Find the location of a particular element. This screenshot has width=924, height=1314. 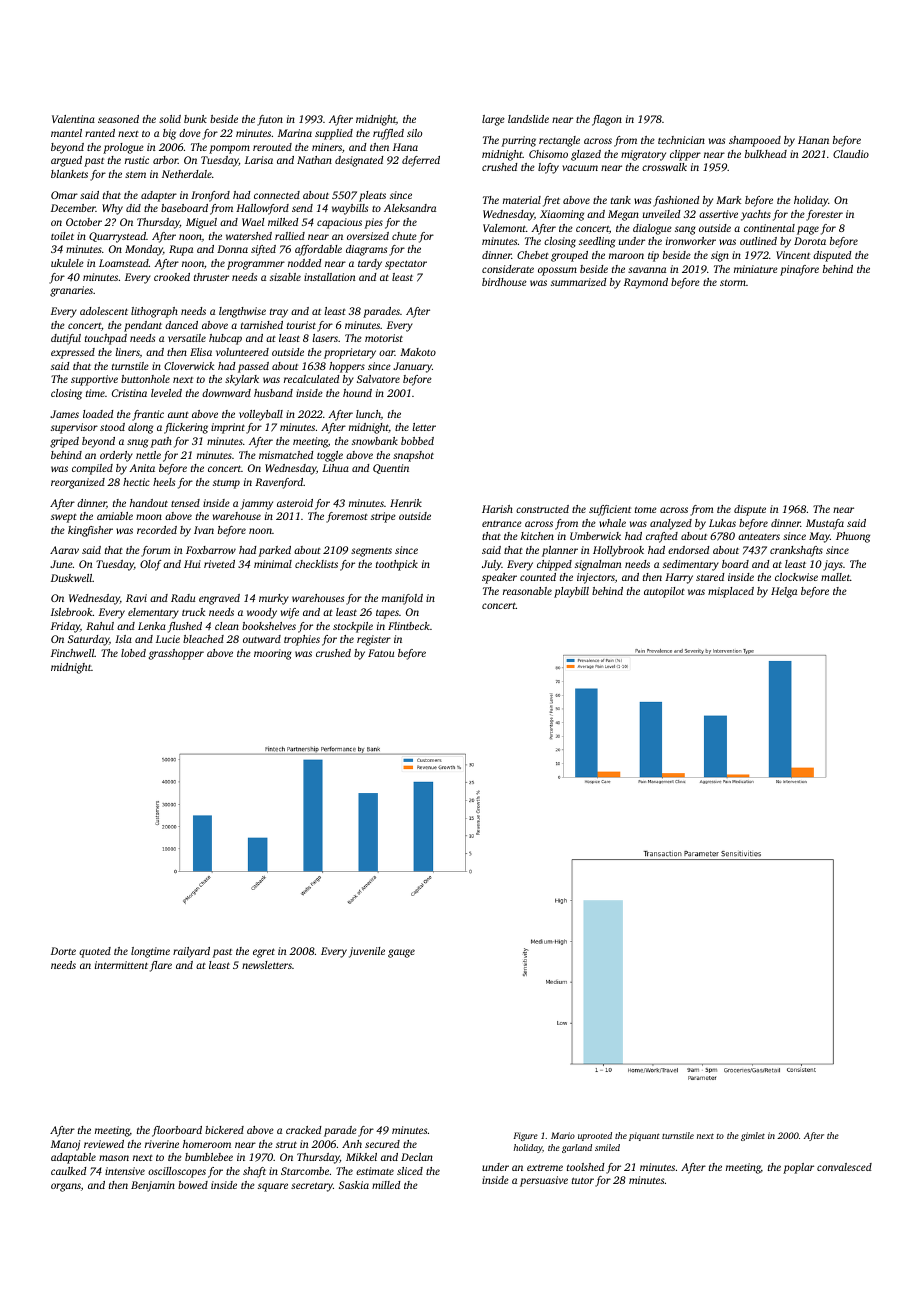

Manoj is located at coordinates (65, 1145).
